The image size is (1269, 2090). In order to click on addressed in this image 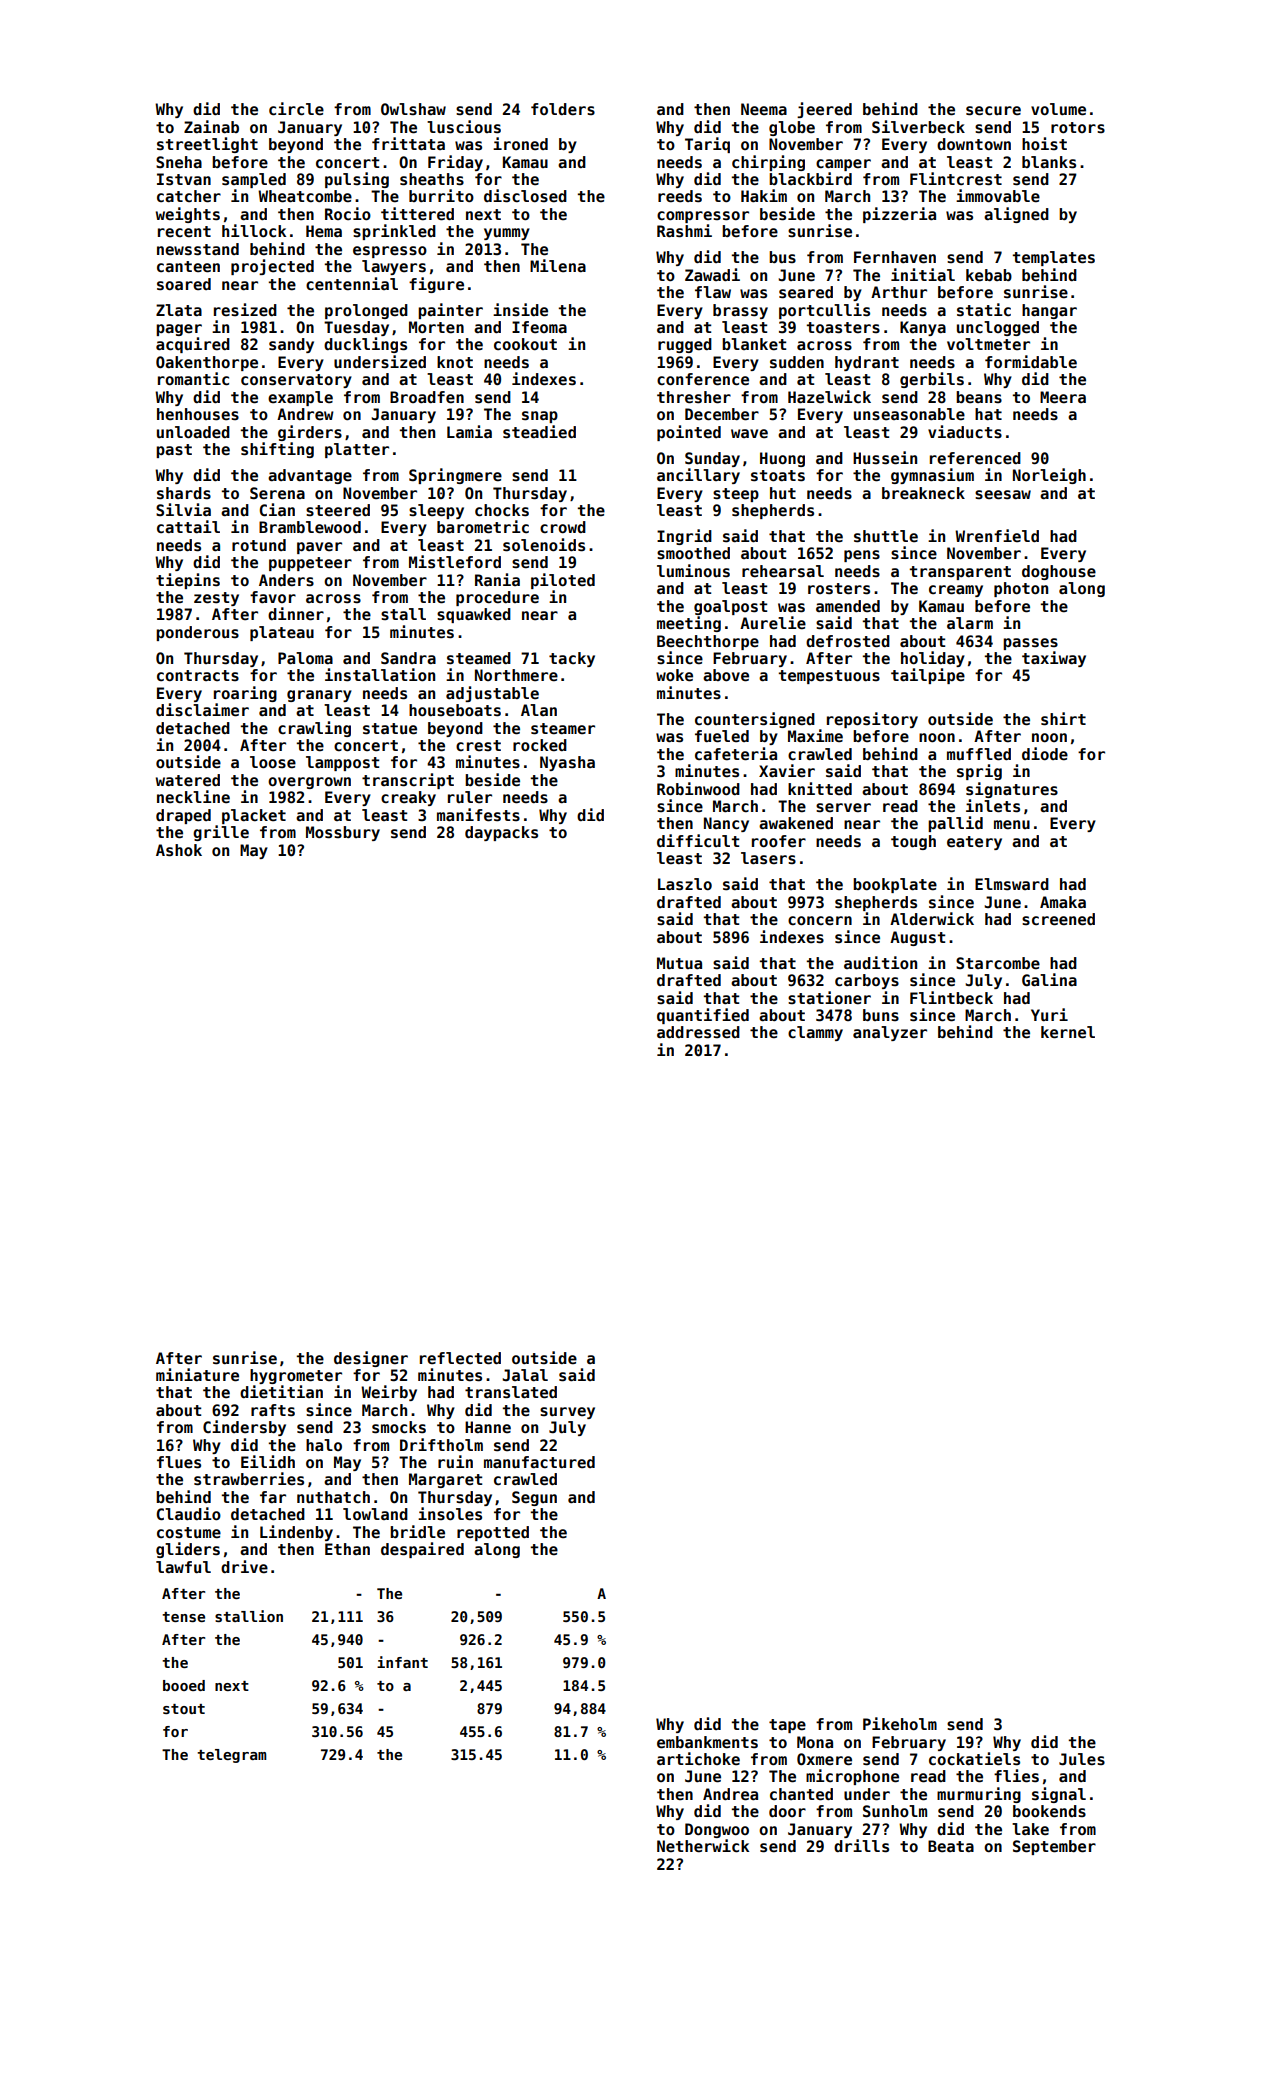, I will do `click(698, 1032)`.
